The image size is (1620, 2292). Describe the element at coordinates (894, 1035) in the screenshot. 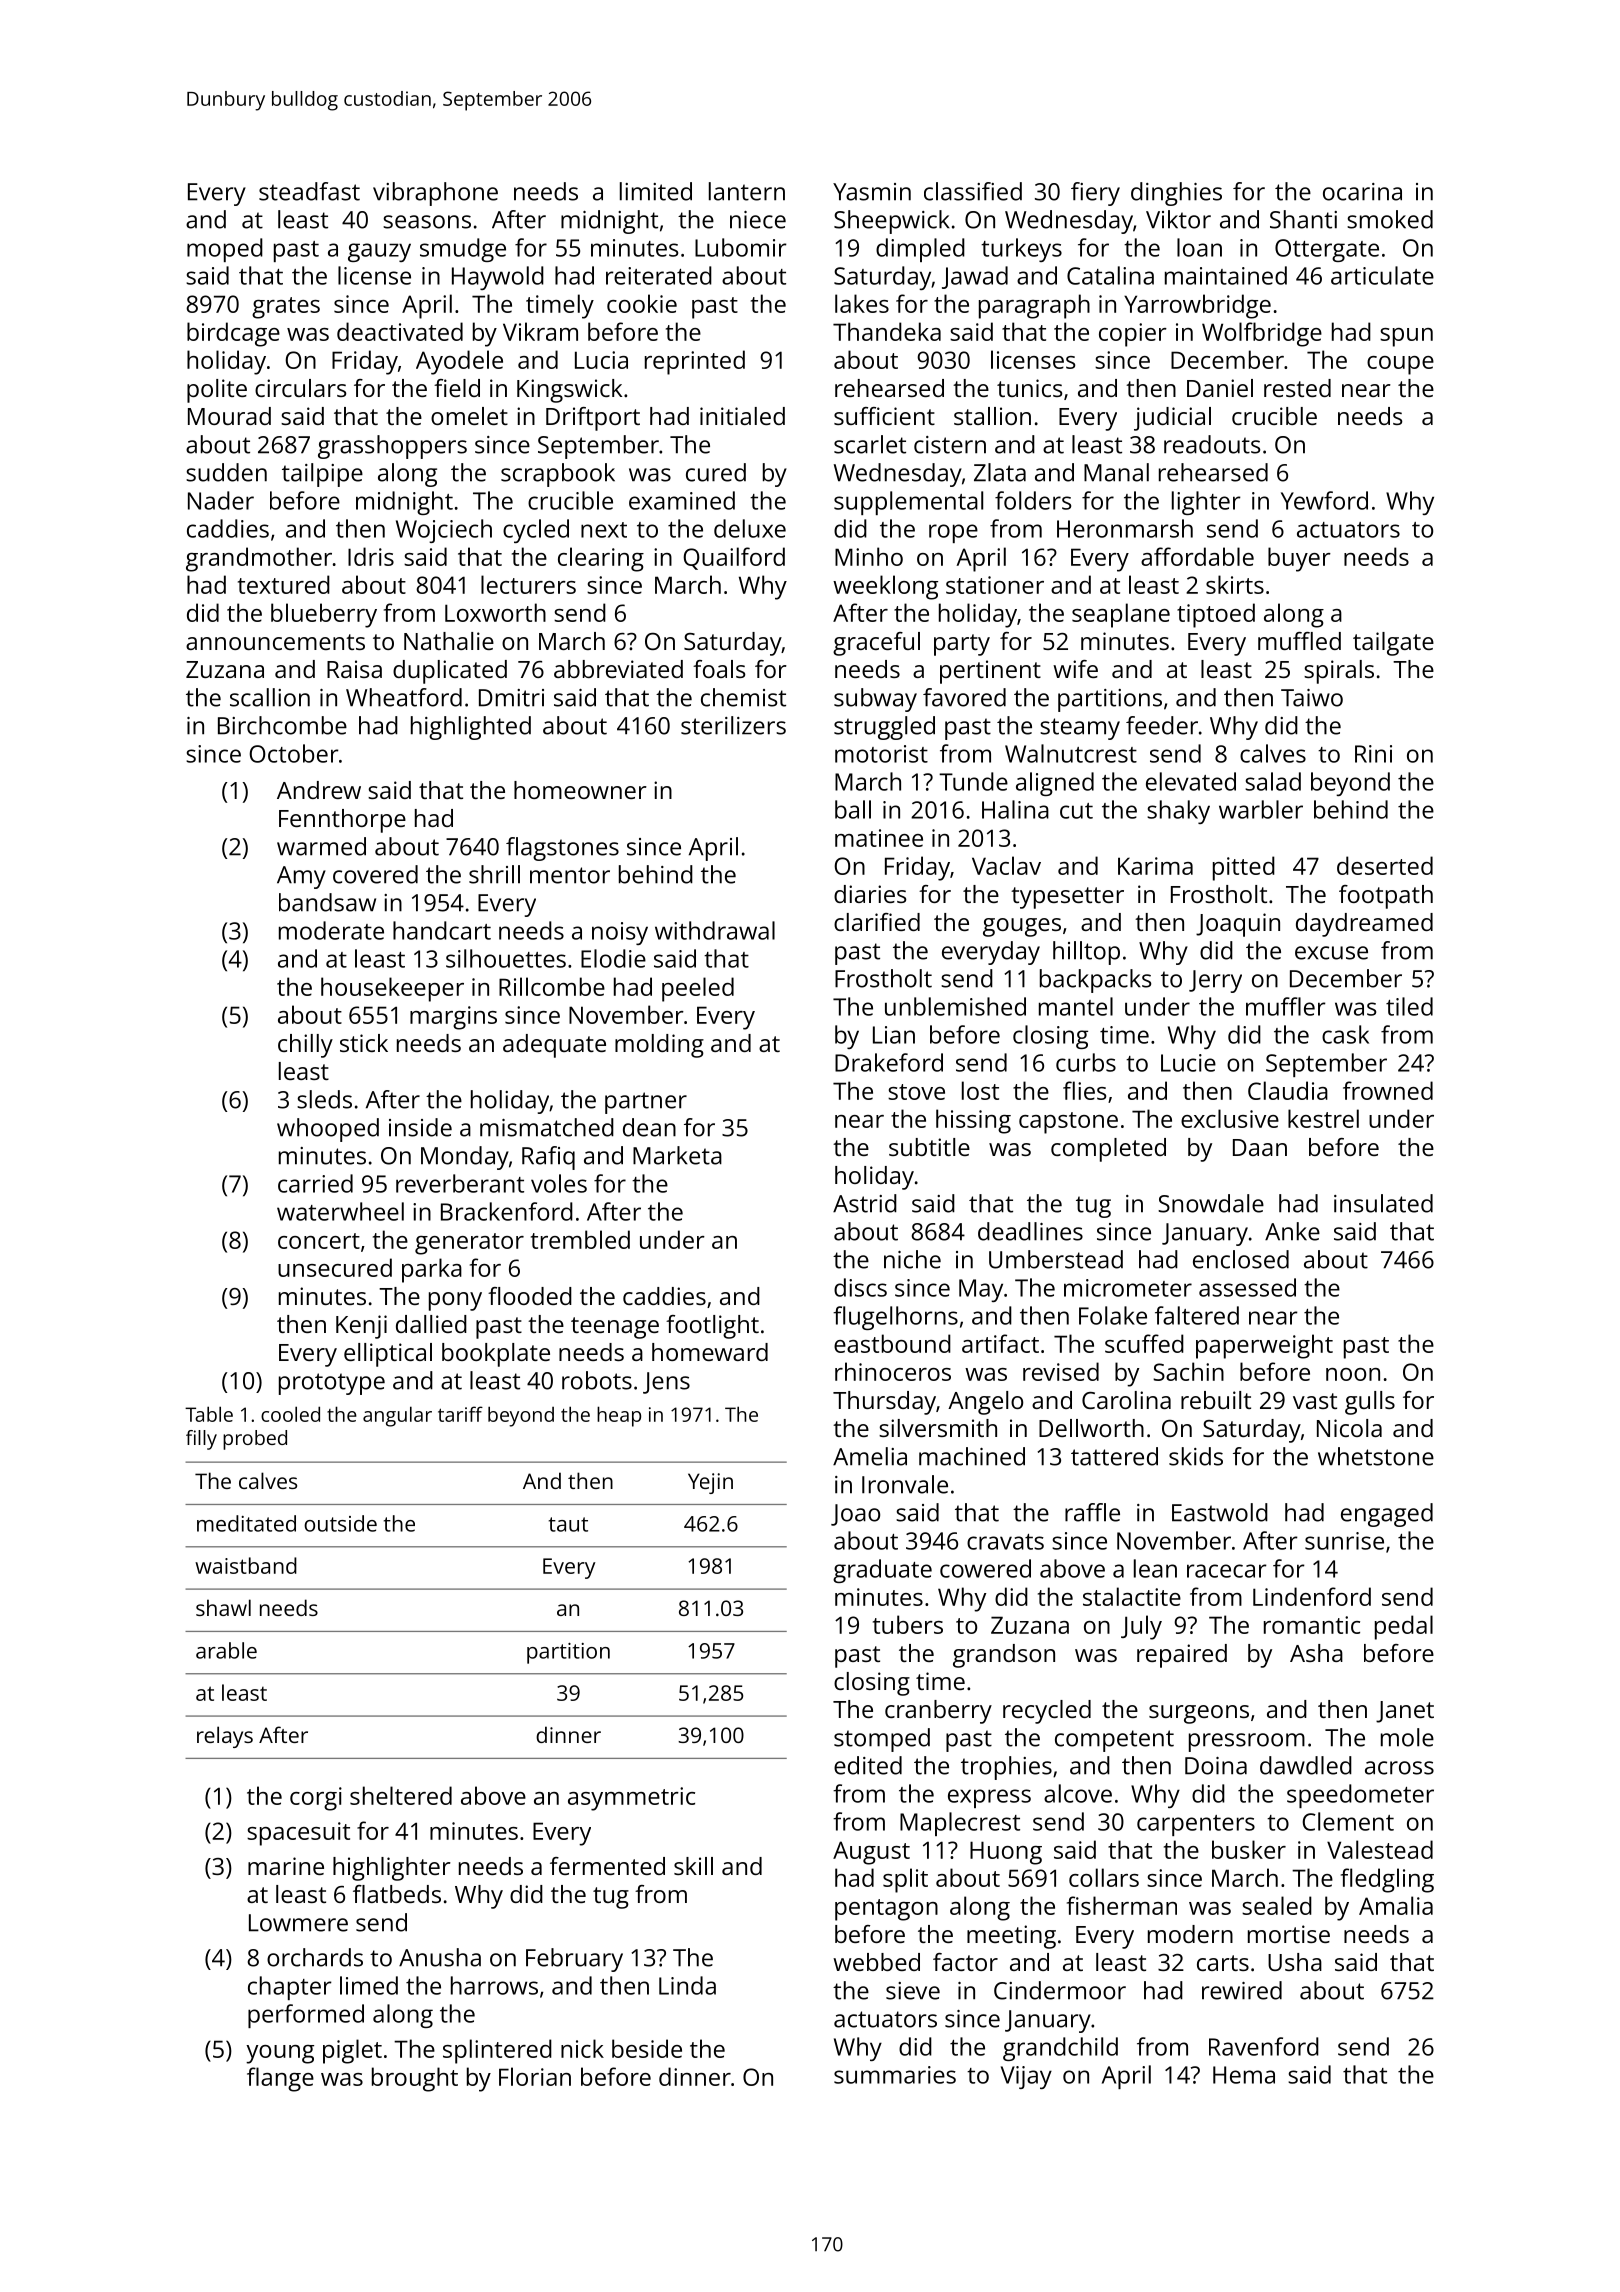

I see `Lian` at that location.
